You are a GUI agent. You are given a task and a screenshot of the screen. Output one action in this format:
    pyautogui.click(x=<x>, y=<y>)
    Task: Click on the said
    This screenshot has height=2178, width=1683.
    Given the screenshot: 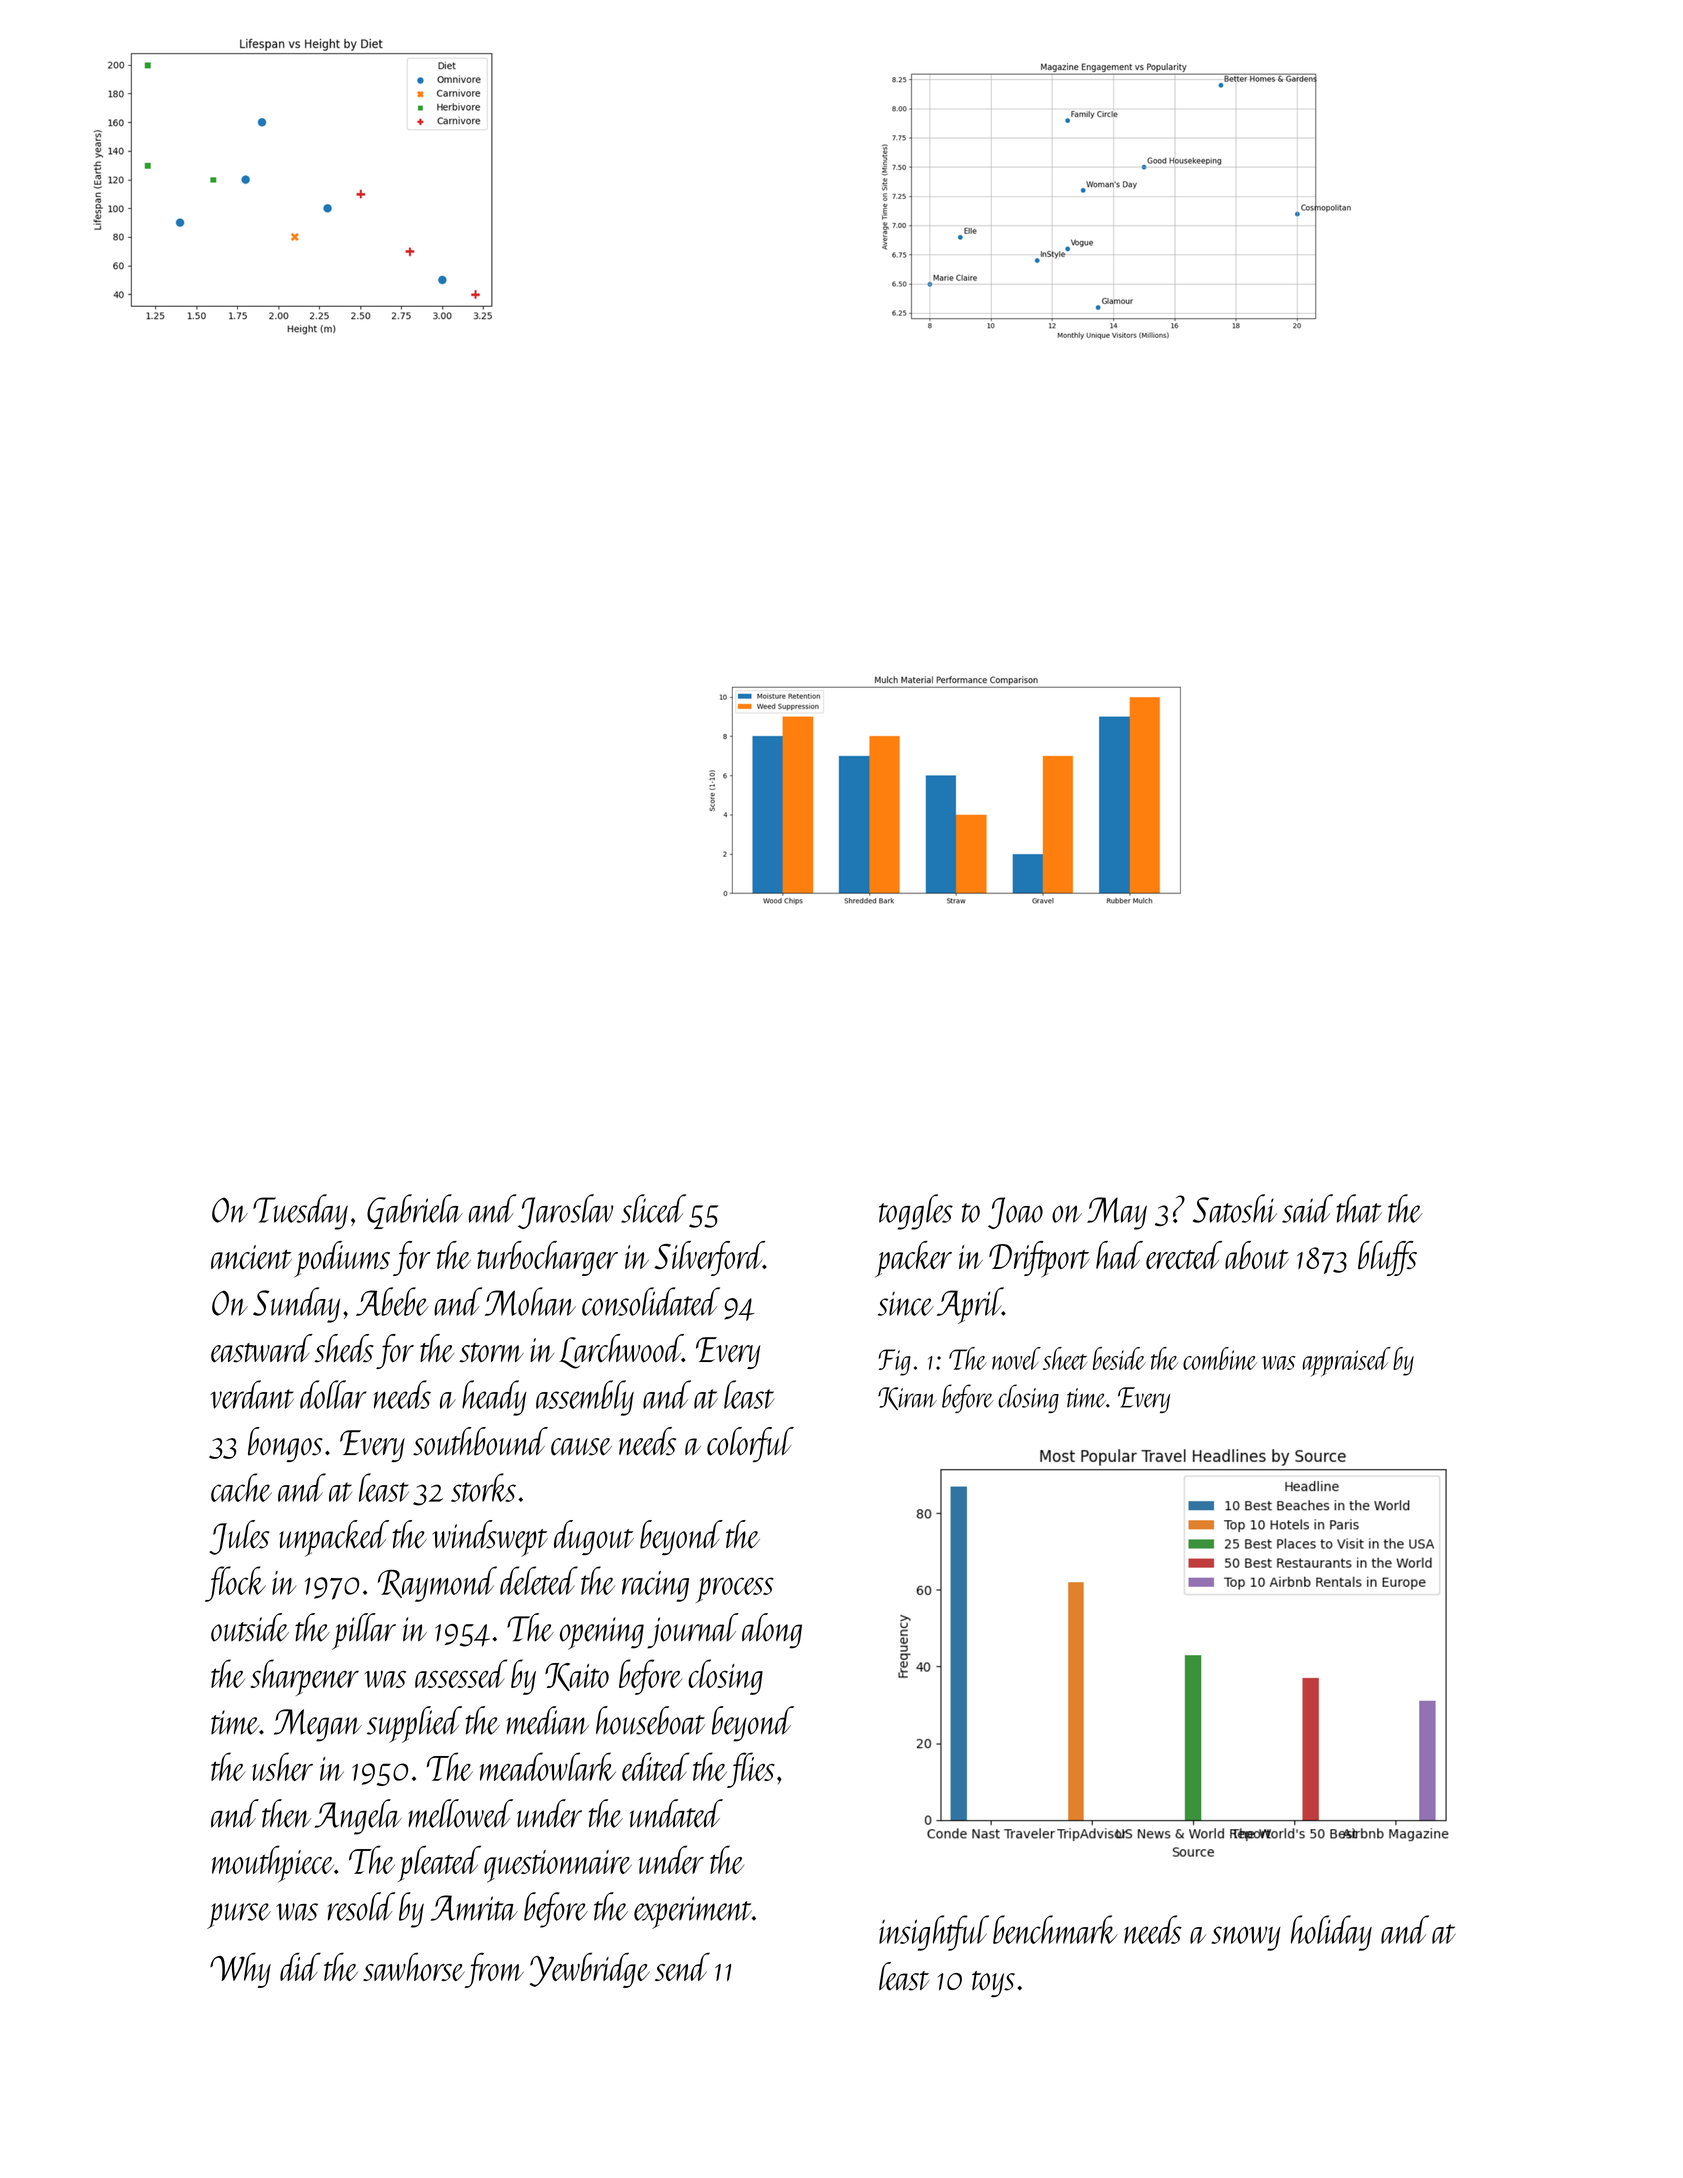 What is the action you would take?
    pyautogui.click(x=1307, y=1208)
